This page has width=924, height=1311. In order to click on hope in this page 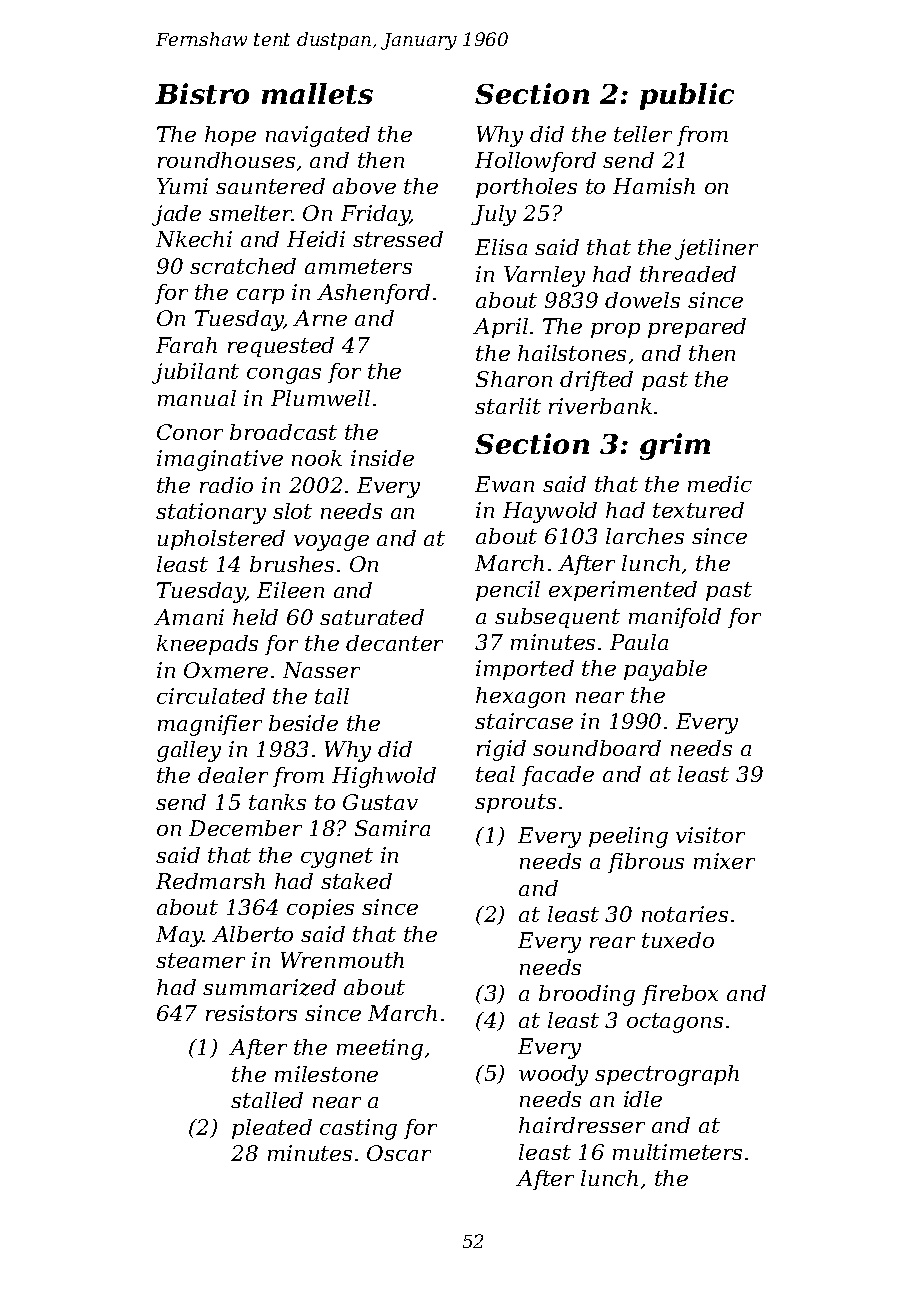, I will do `click(230, 136)`.
